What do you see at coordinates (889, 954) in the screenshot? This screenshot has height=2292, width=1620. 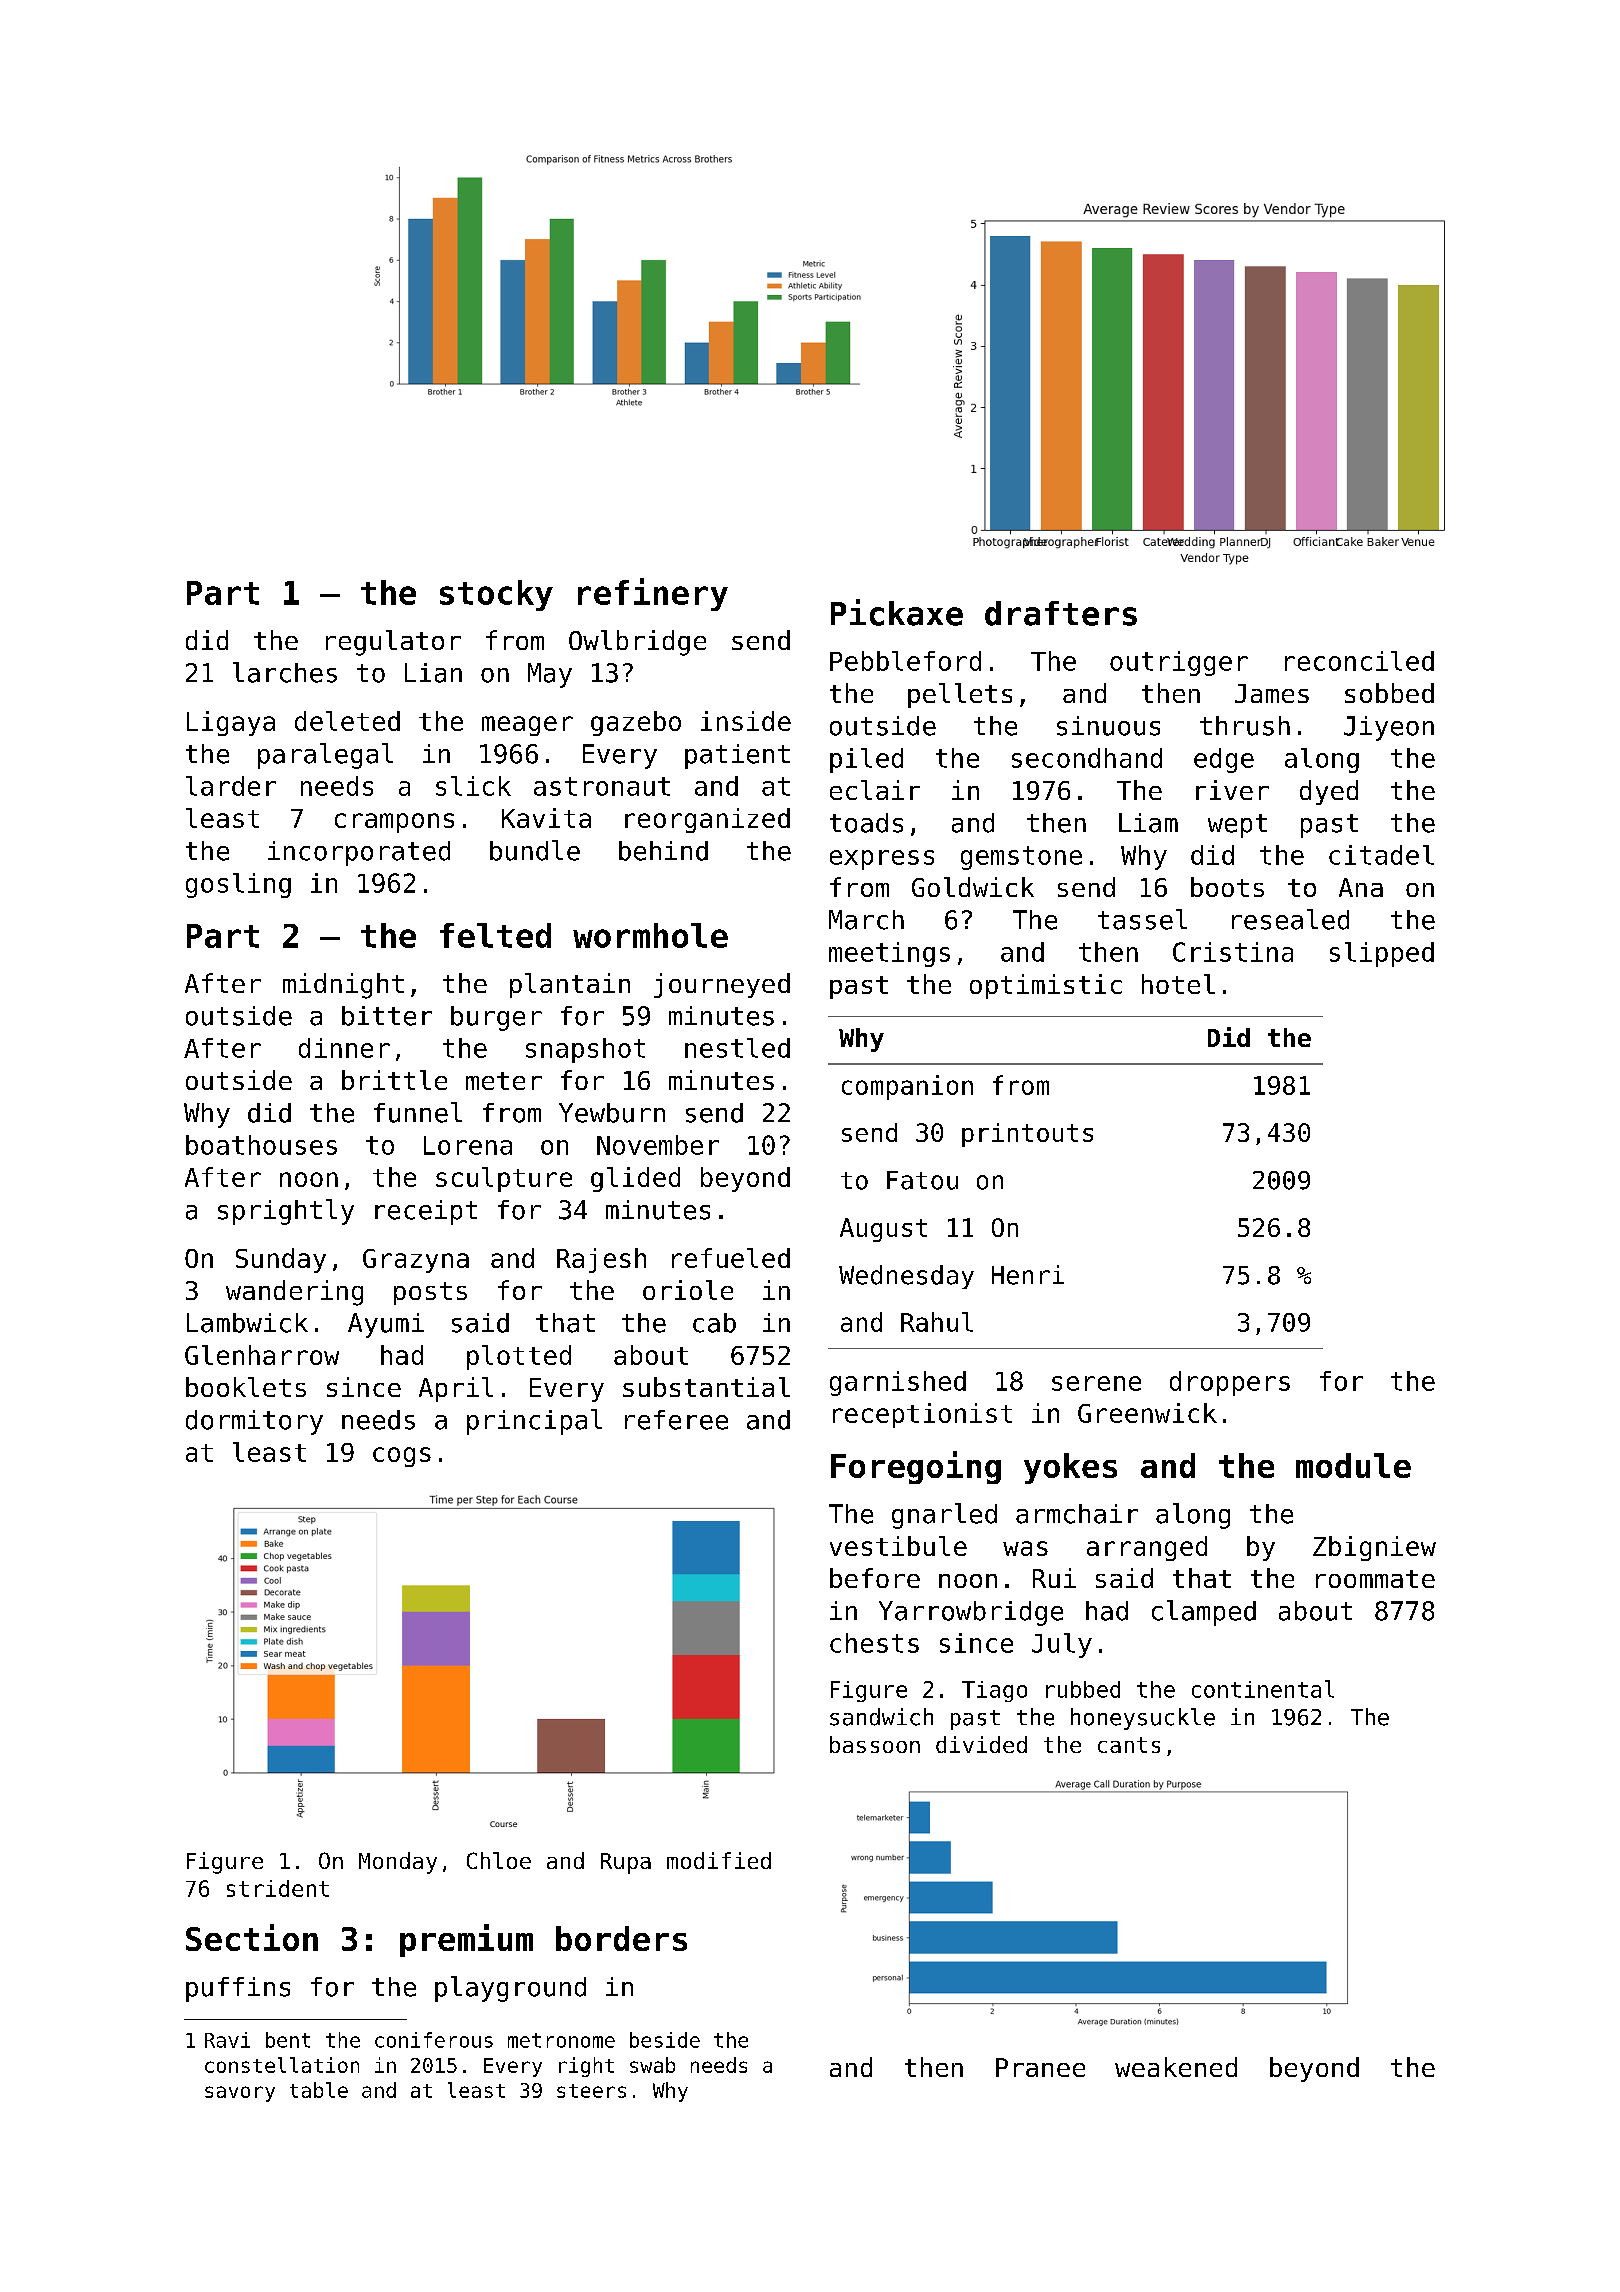 I see `meetings` at bounding box center [889, 954].
